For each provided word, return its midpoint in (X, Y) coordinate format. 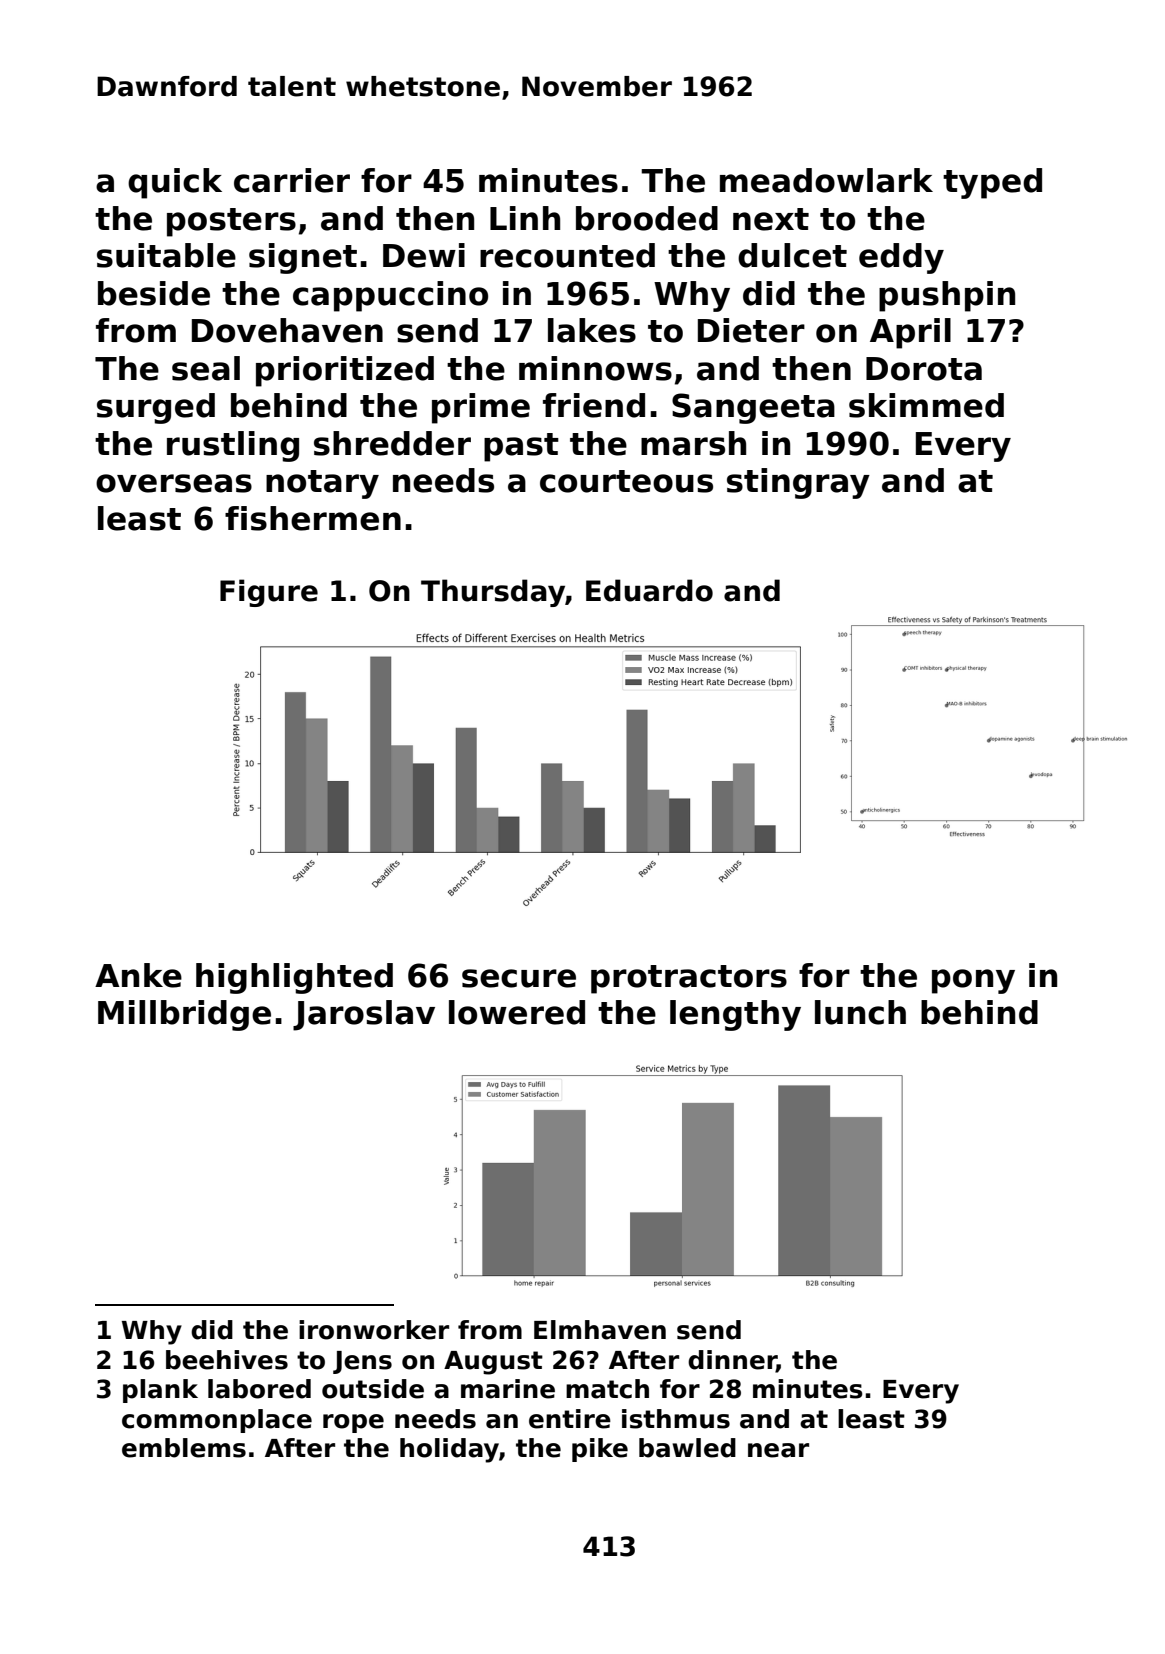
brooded (647, 218)
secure (519, 978)
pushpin (947, 296)
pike (600, 1450)
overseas (174, 483)
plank (160, 1391)
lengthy (735, 1015)
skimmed (926, 405)
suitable (166, 255)
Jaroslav (364, 1015)
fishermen (313, 518)
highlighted (294, 978)
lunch (860, 1012)
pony (973, 981)
